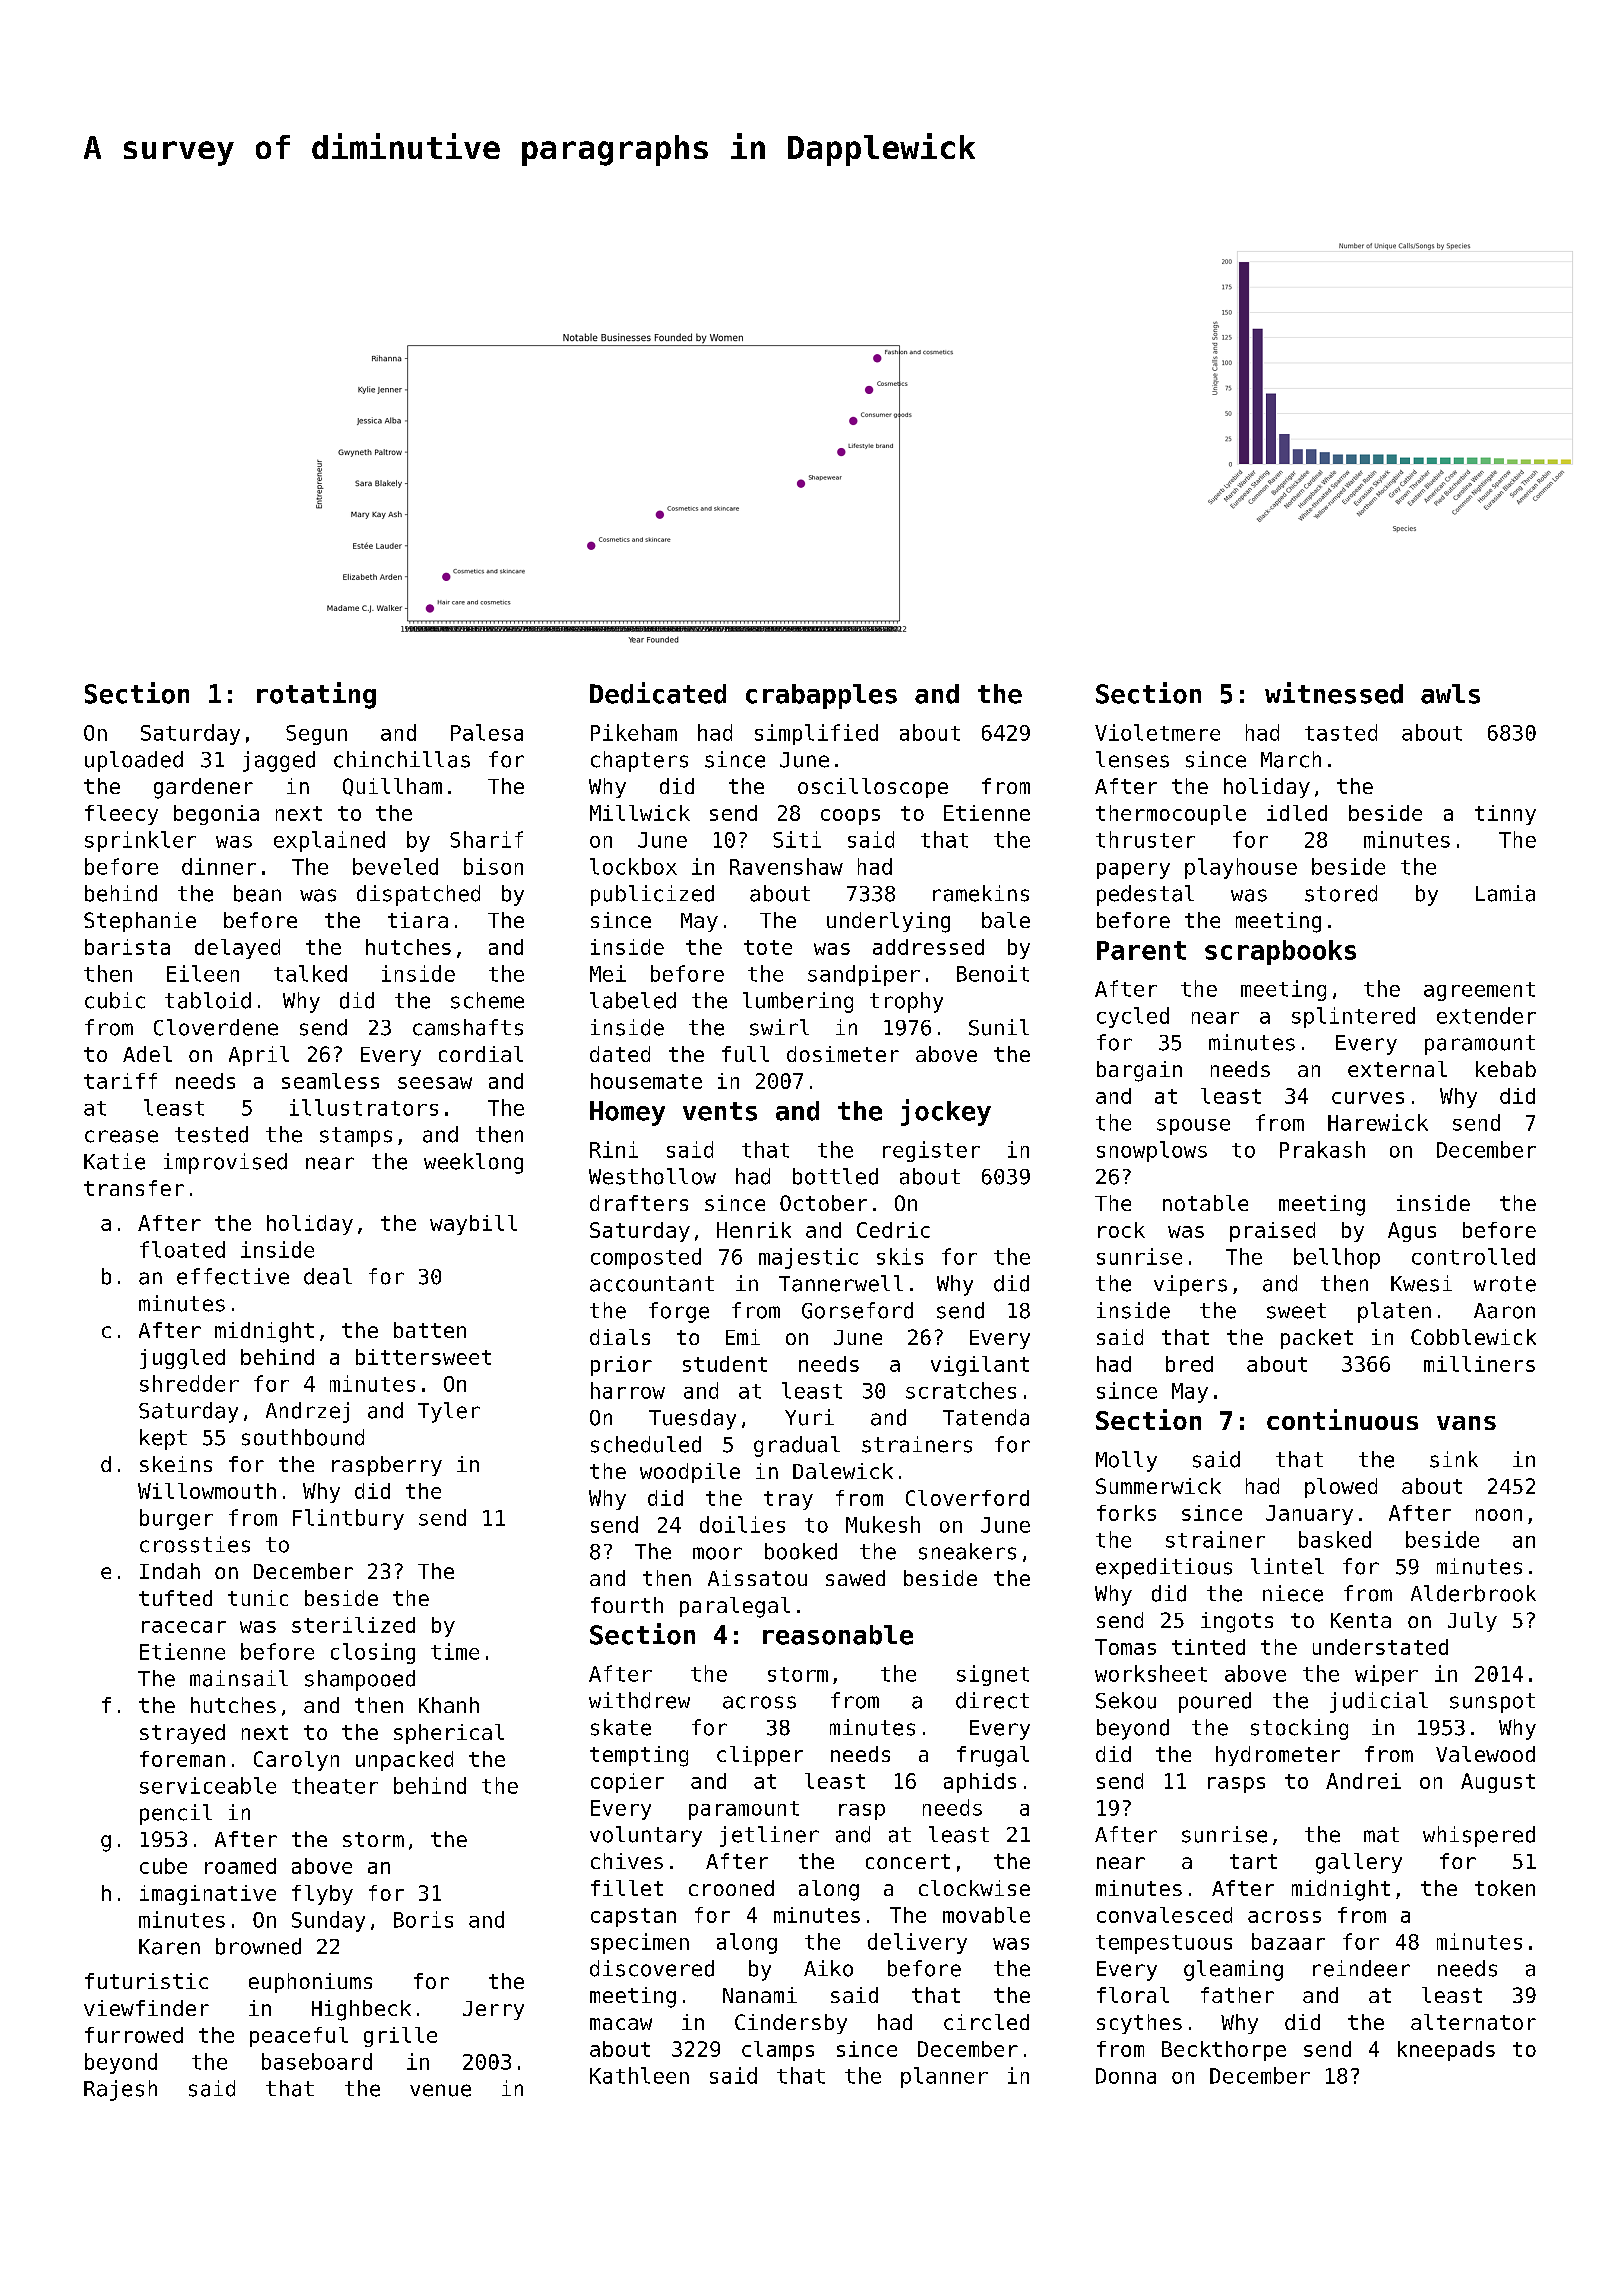  I want to click on planner, so click(944, 2077).
